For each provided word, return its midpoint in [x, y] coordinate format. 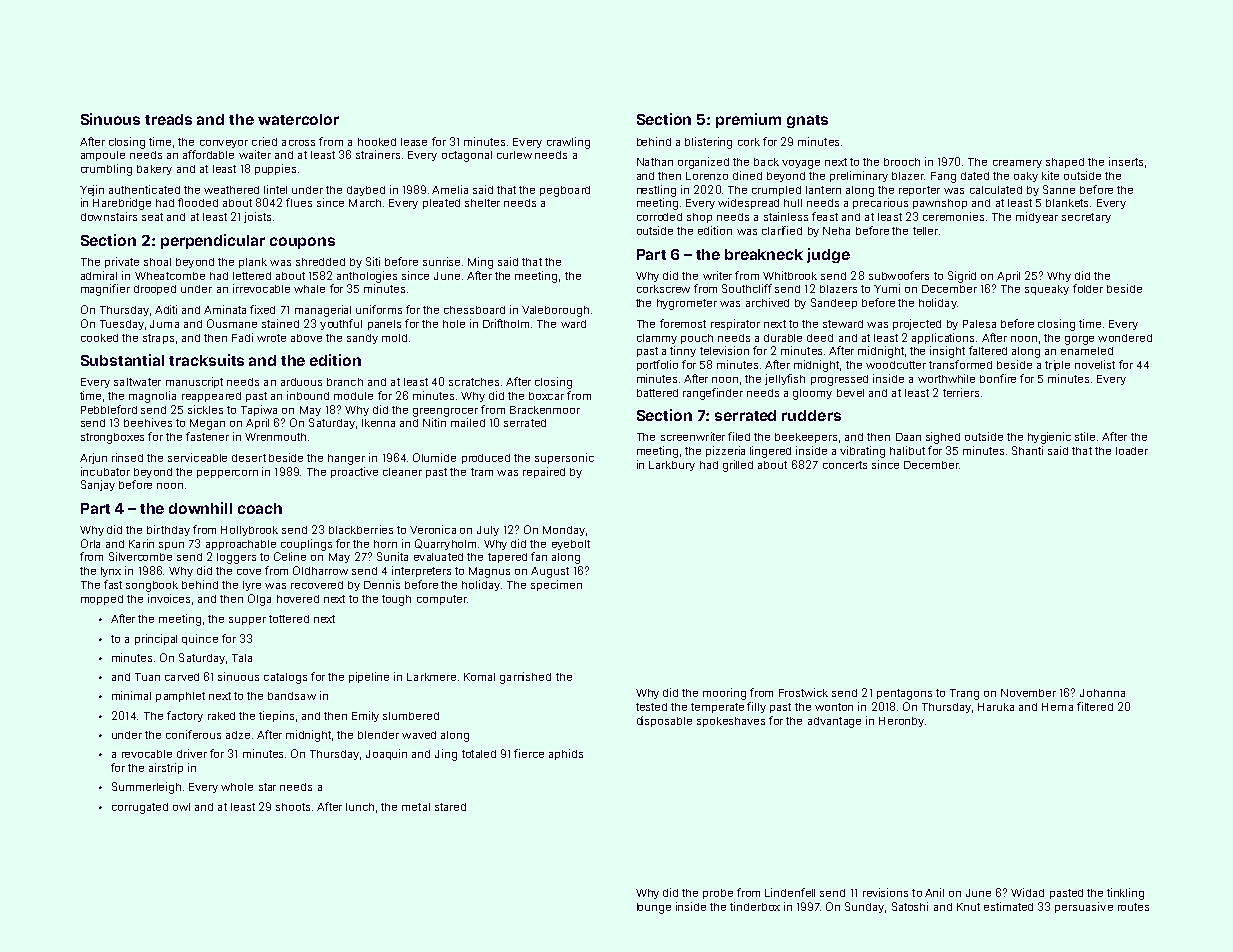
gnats [807, 121]
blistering [708, 143]
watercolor [298, 119]
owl [181, 807]
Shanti [1027, 450]
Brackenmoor [545, 410]
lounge [654, 908]
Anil [934, 892]
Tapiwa [259, 410]
